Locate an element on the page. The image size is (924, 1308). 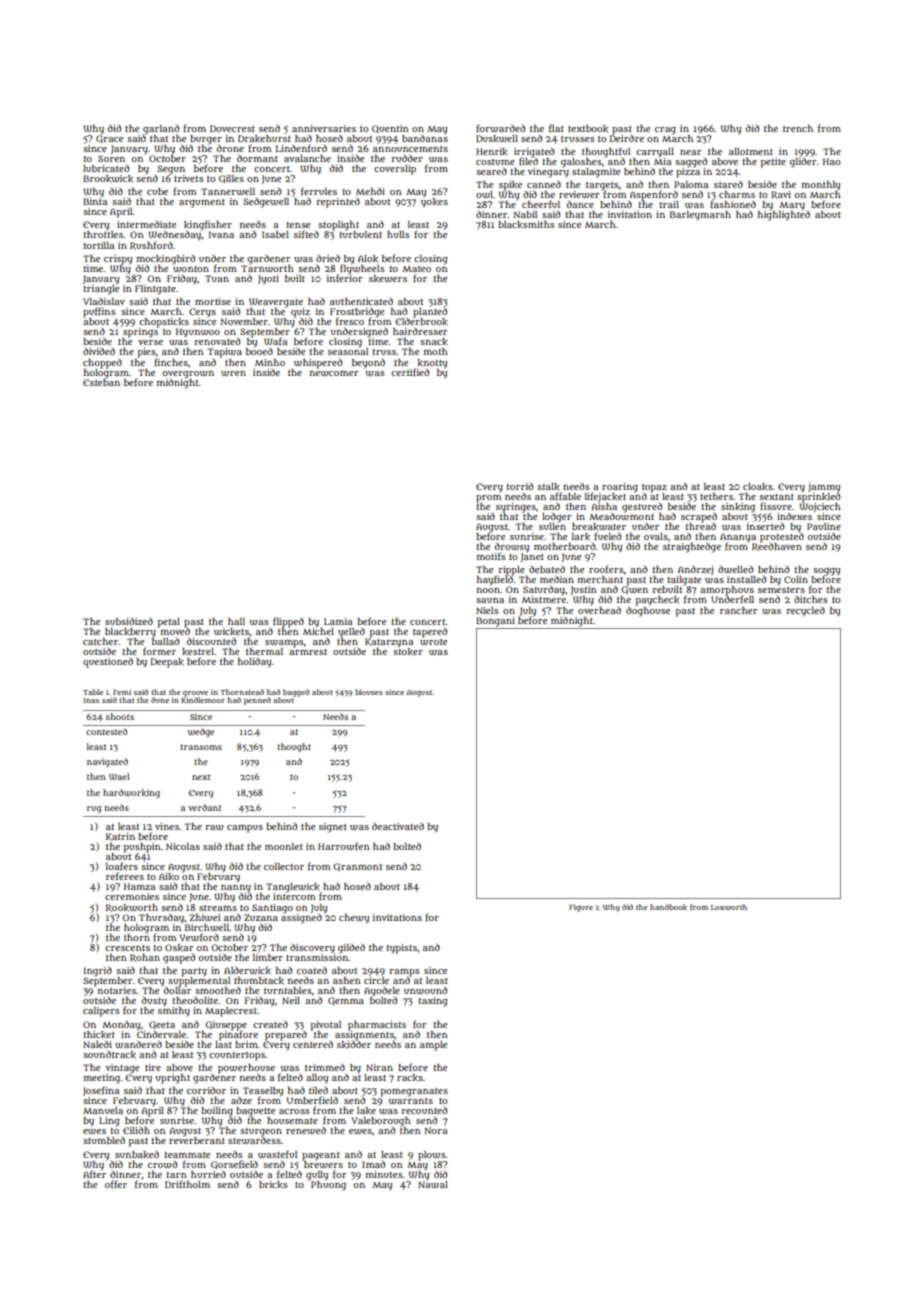
ample is located at coordinates (433, 1046).
